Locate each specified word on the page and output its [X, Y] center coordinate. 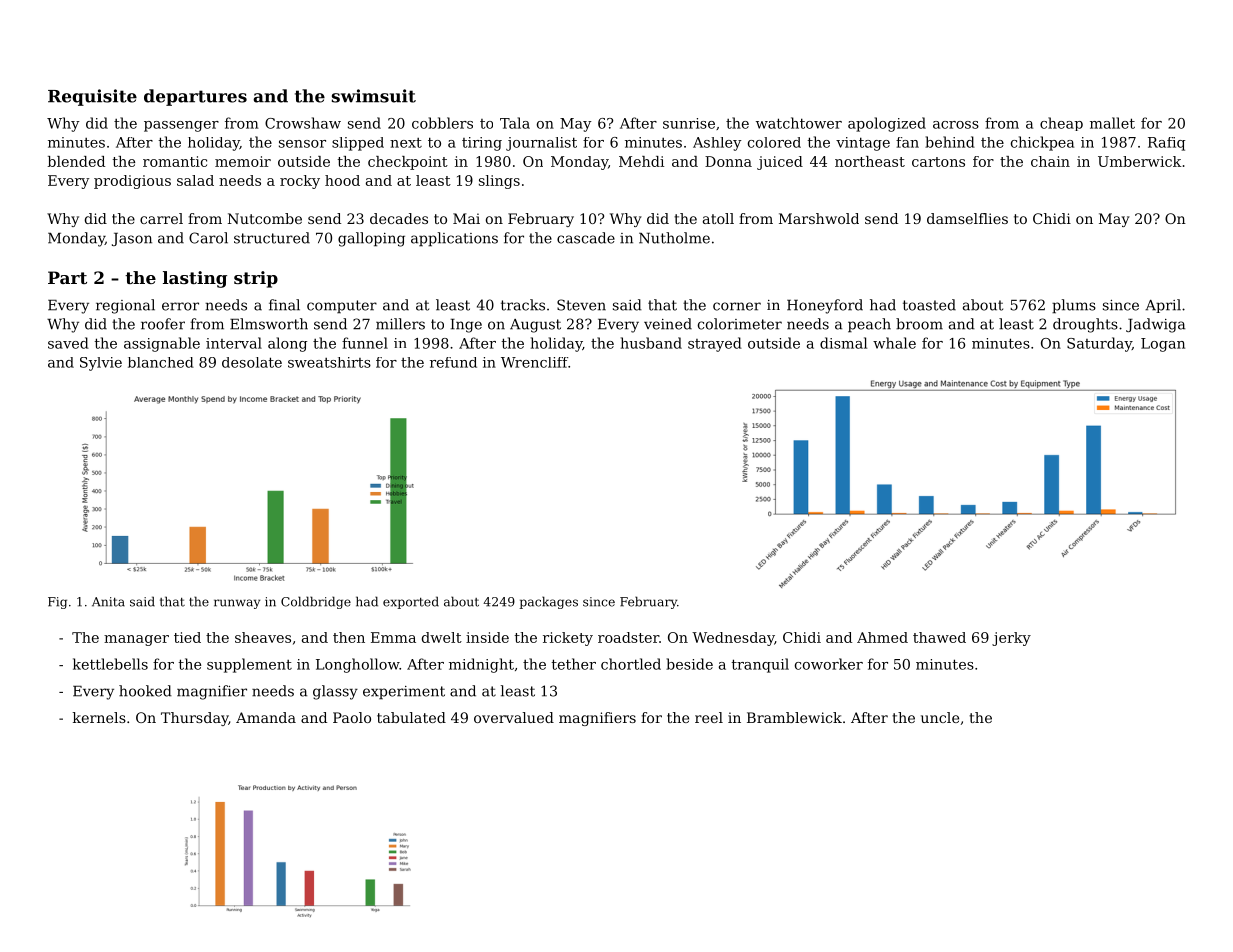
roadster [628, 637]
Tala [515, 123]
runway [237, 604]
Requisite [92, 97]
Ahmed [882, 637]
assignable [162, 344]
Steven [581, 305]
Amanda [266, 717]
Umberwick [1139, 161]
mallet [1112, 123]
